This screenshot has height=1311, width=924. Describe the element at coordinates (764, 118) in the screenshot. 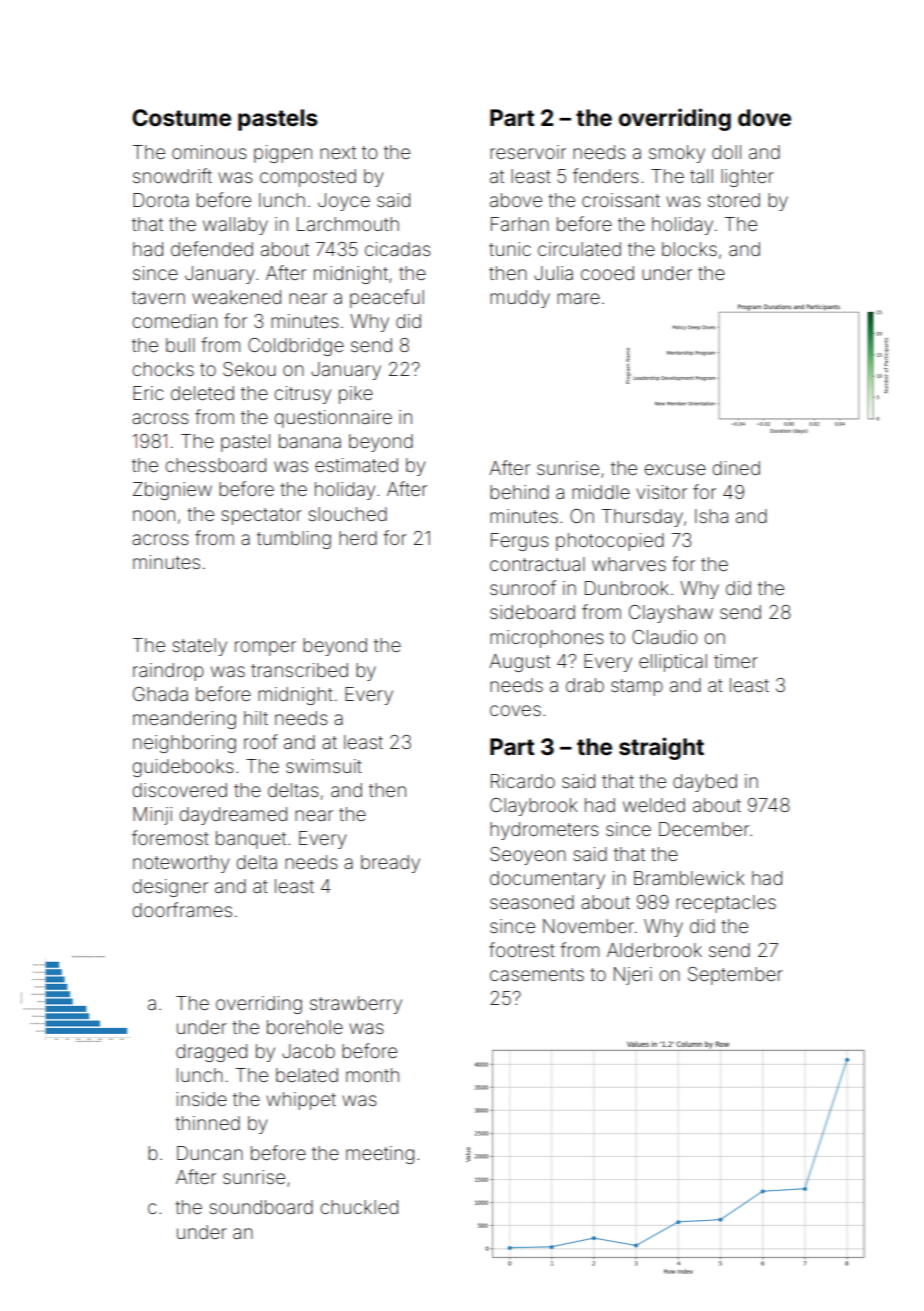

I see `dove` at that location.
